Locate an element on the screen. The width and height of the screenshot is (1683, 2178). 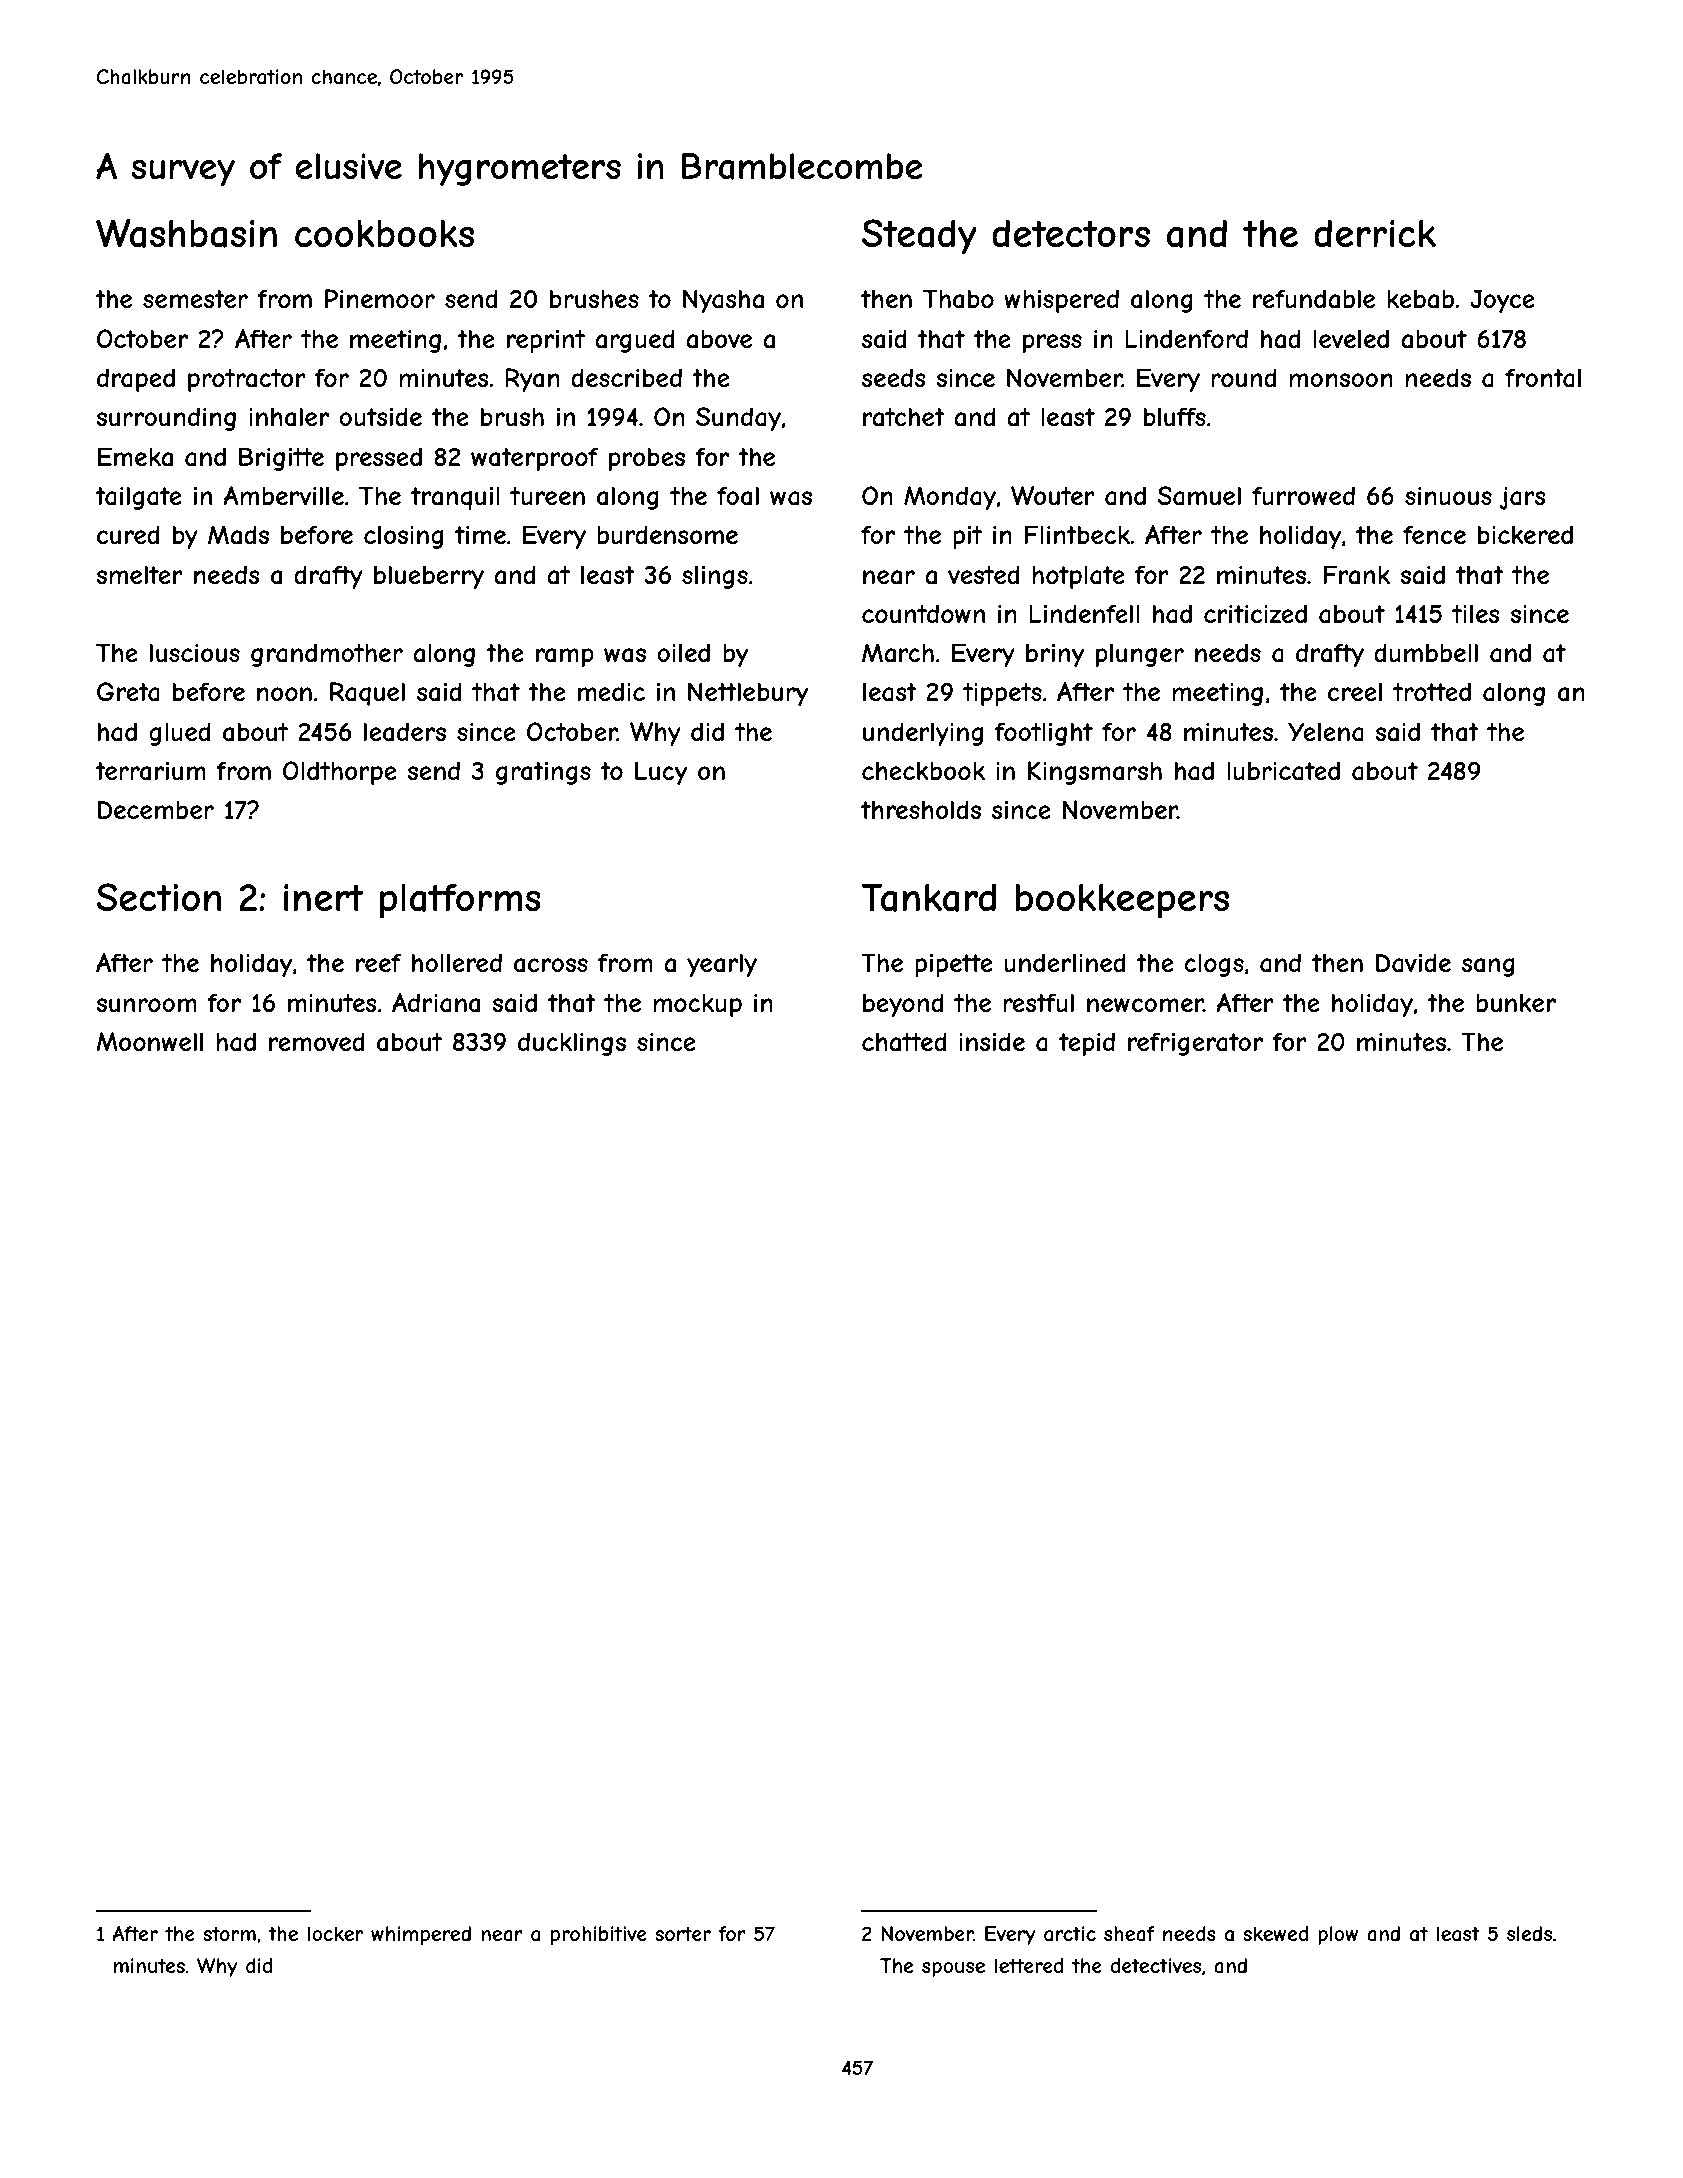
whimpered is located at coordinates (421, 1935).
